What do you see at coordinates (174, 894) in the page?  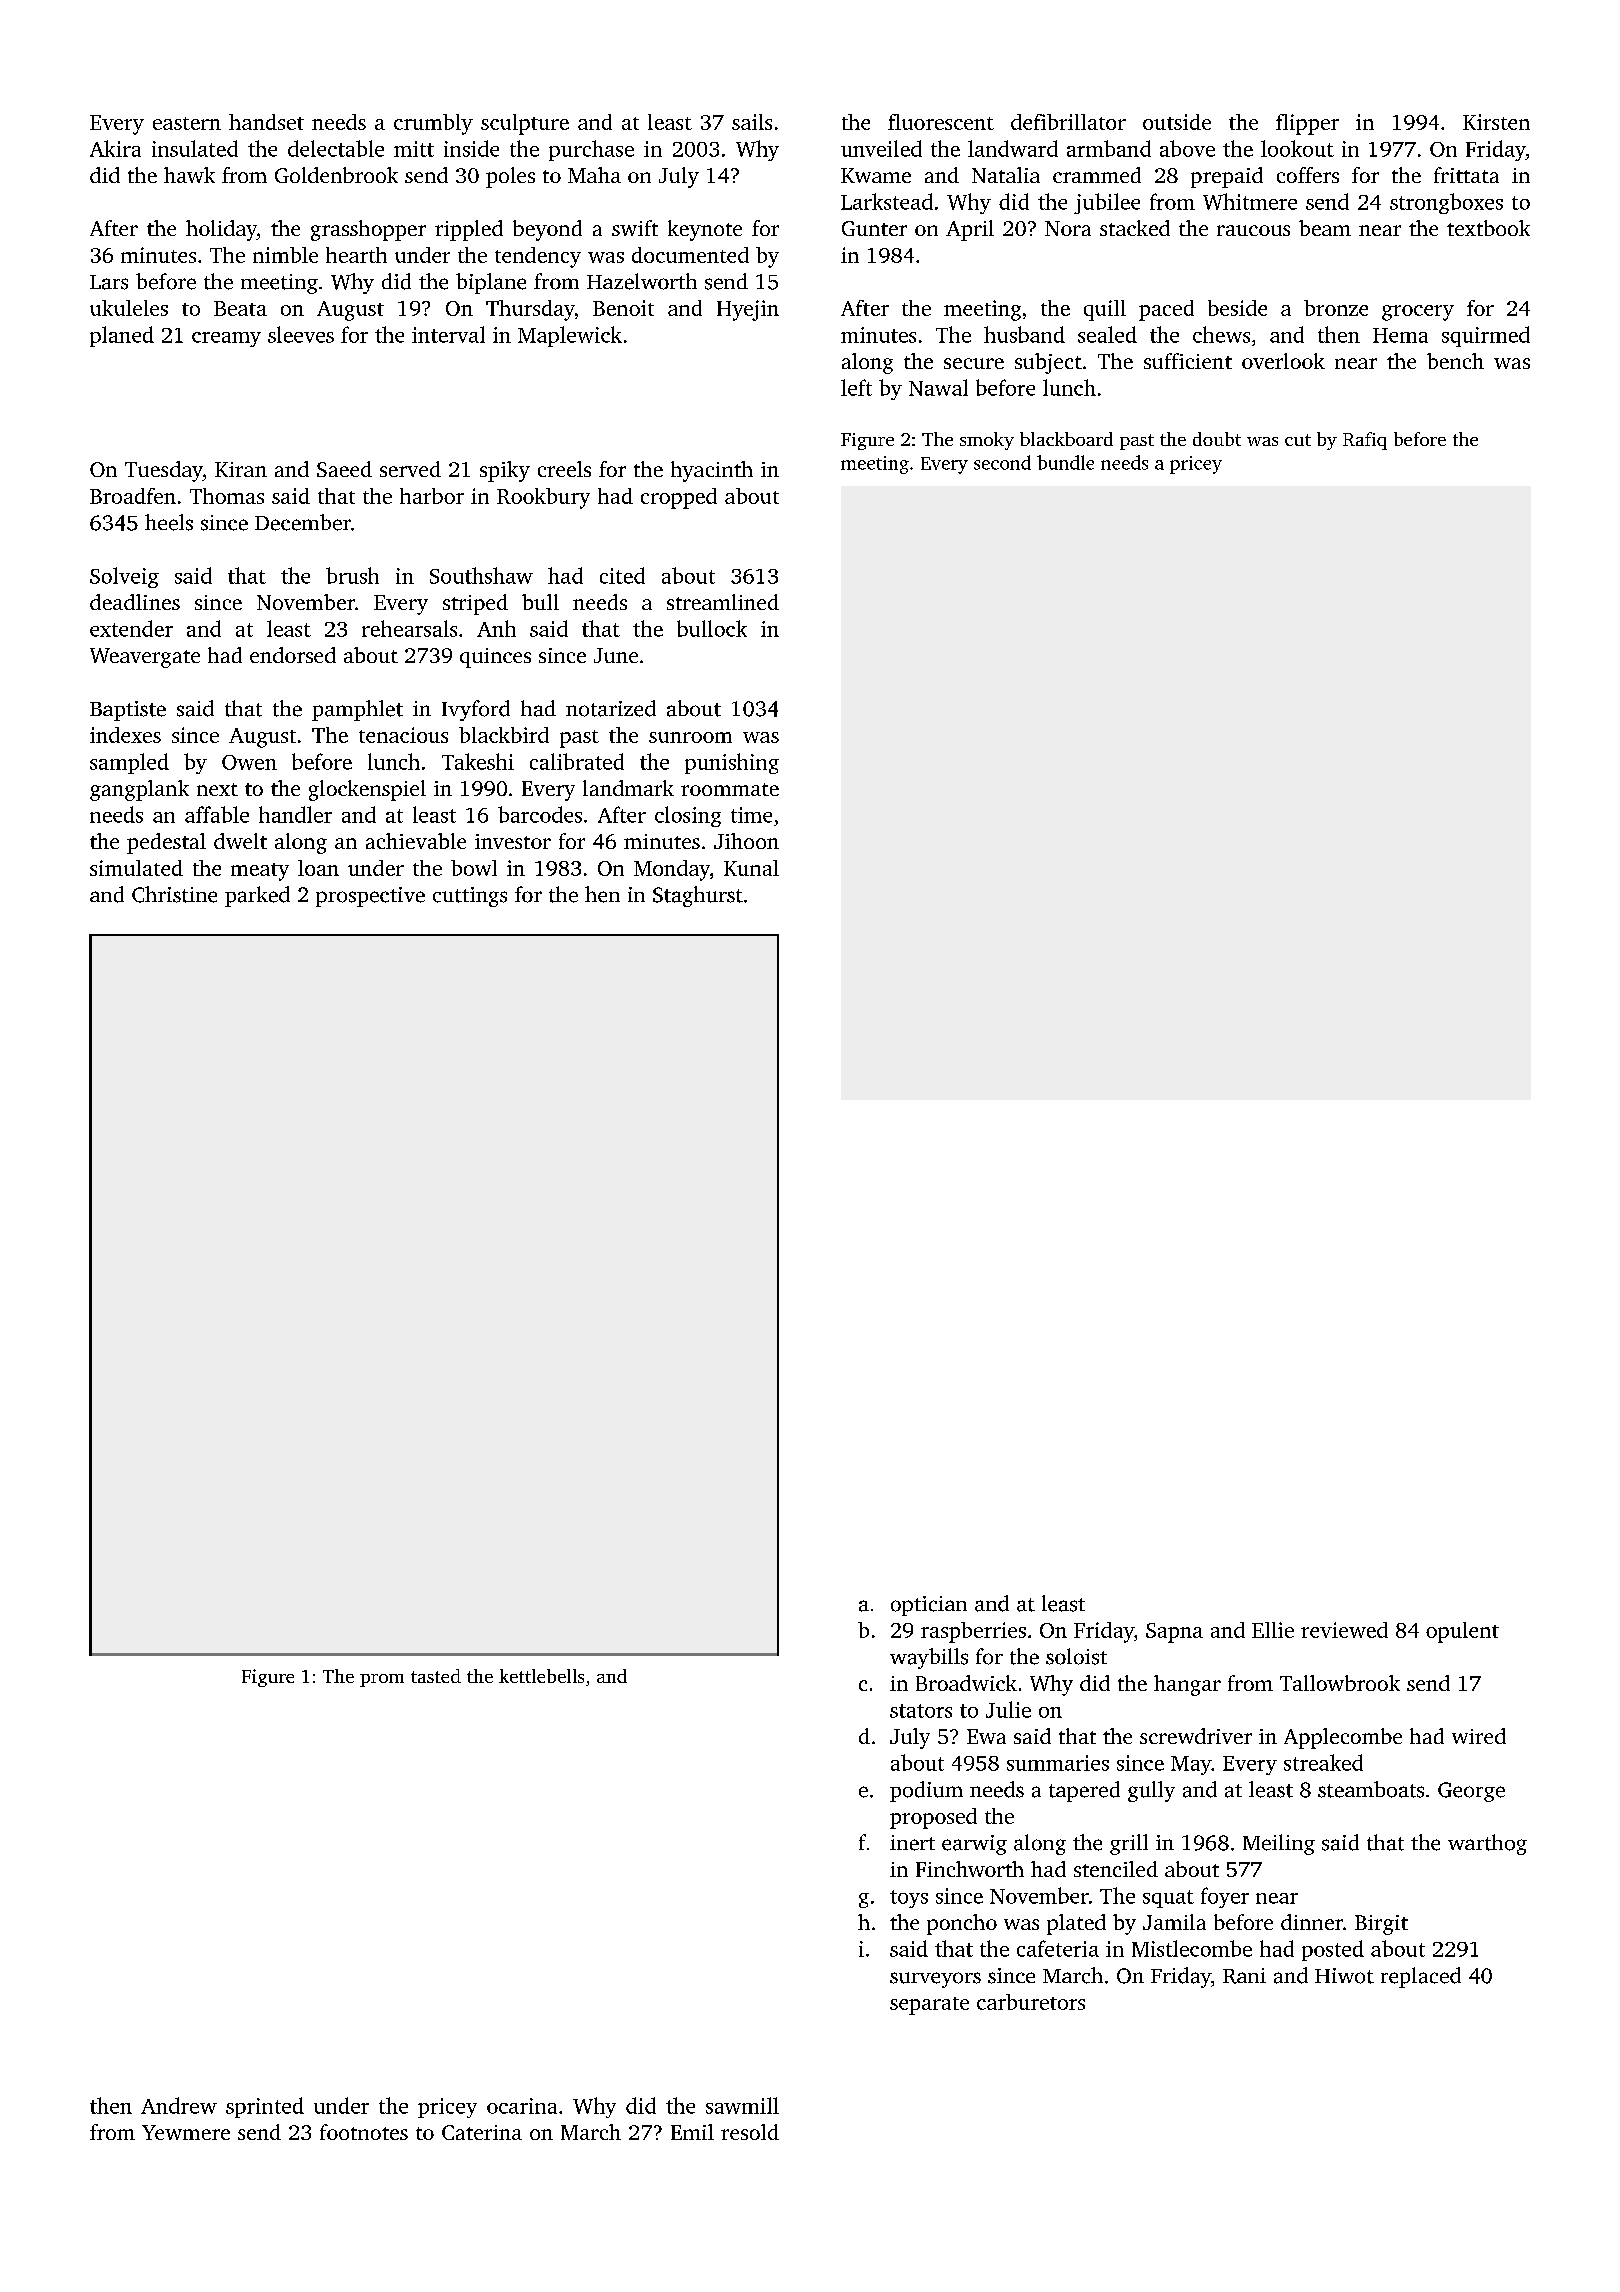 I see `Christine` at bounding box center [174, 894].
